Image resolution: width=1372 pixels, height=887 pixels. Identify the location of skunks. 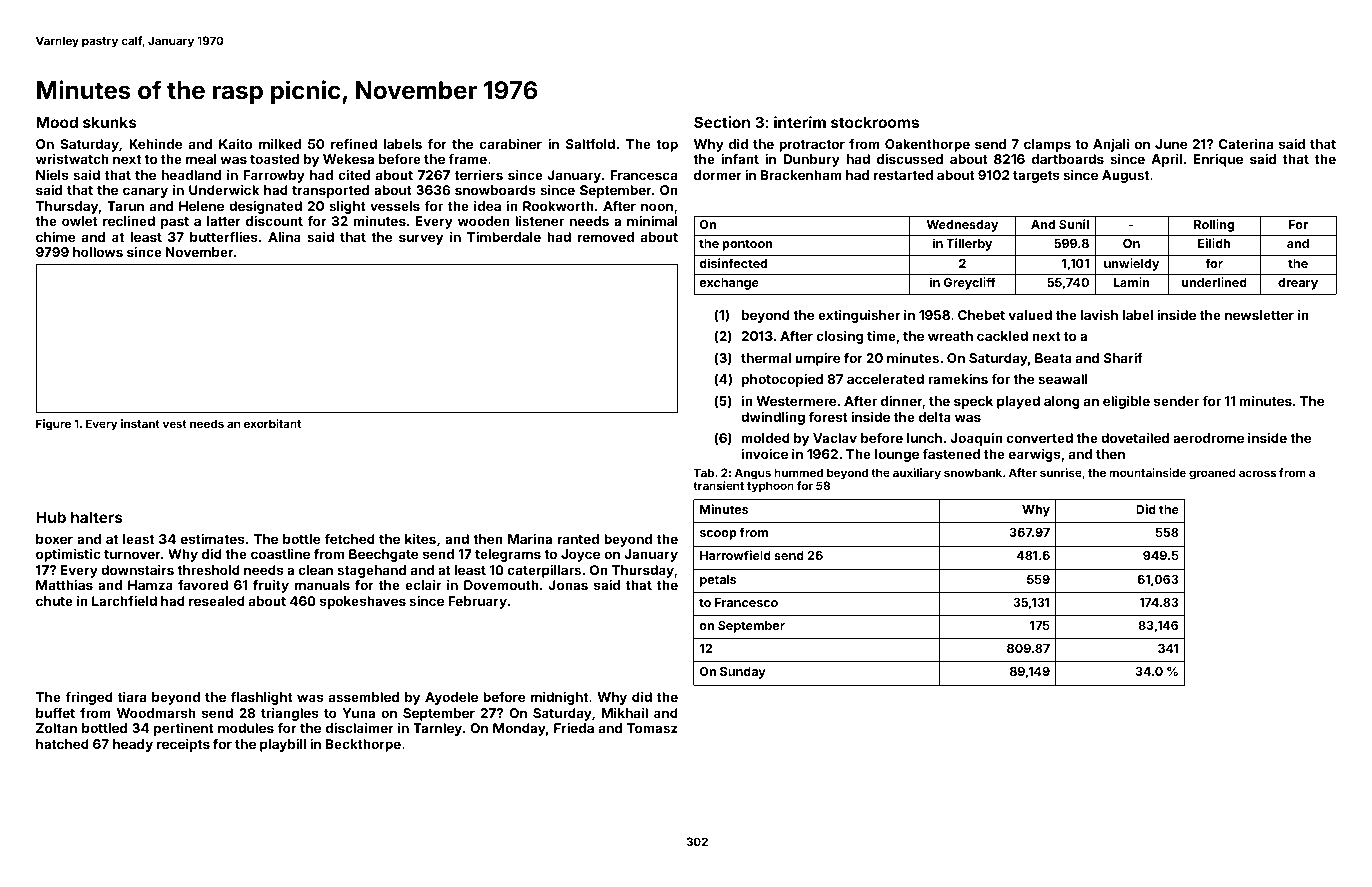
(110, 122).
